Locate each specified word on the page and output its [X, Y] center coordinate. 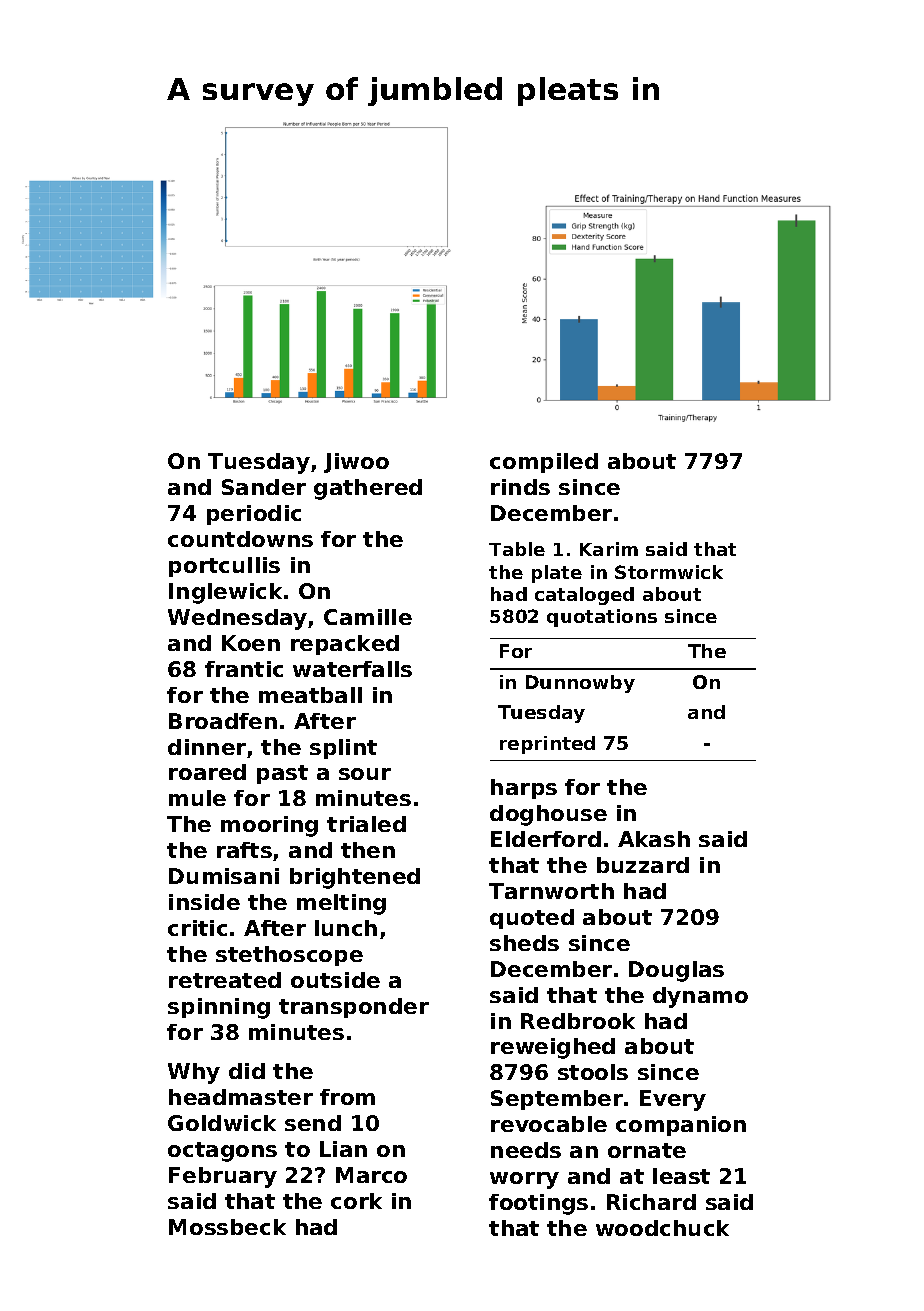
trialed [366, 824]
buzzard [643, 865]
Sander [264, 487]
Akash [654, 839]
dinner [207, 747]
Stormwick [669, 572]
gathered [368, 489]
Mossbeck [227, 1227]
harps [524, 789]
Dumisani [224, 876]
